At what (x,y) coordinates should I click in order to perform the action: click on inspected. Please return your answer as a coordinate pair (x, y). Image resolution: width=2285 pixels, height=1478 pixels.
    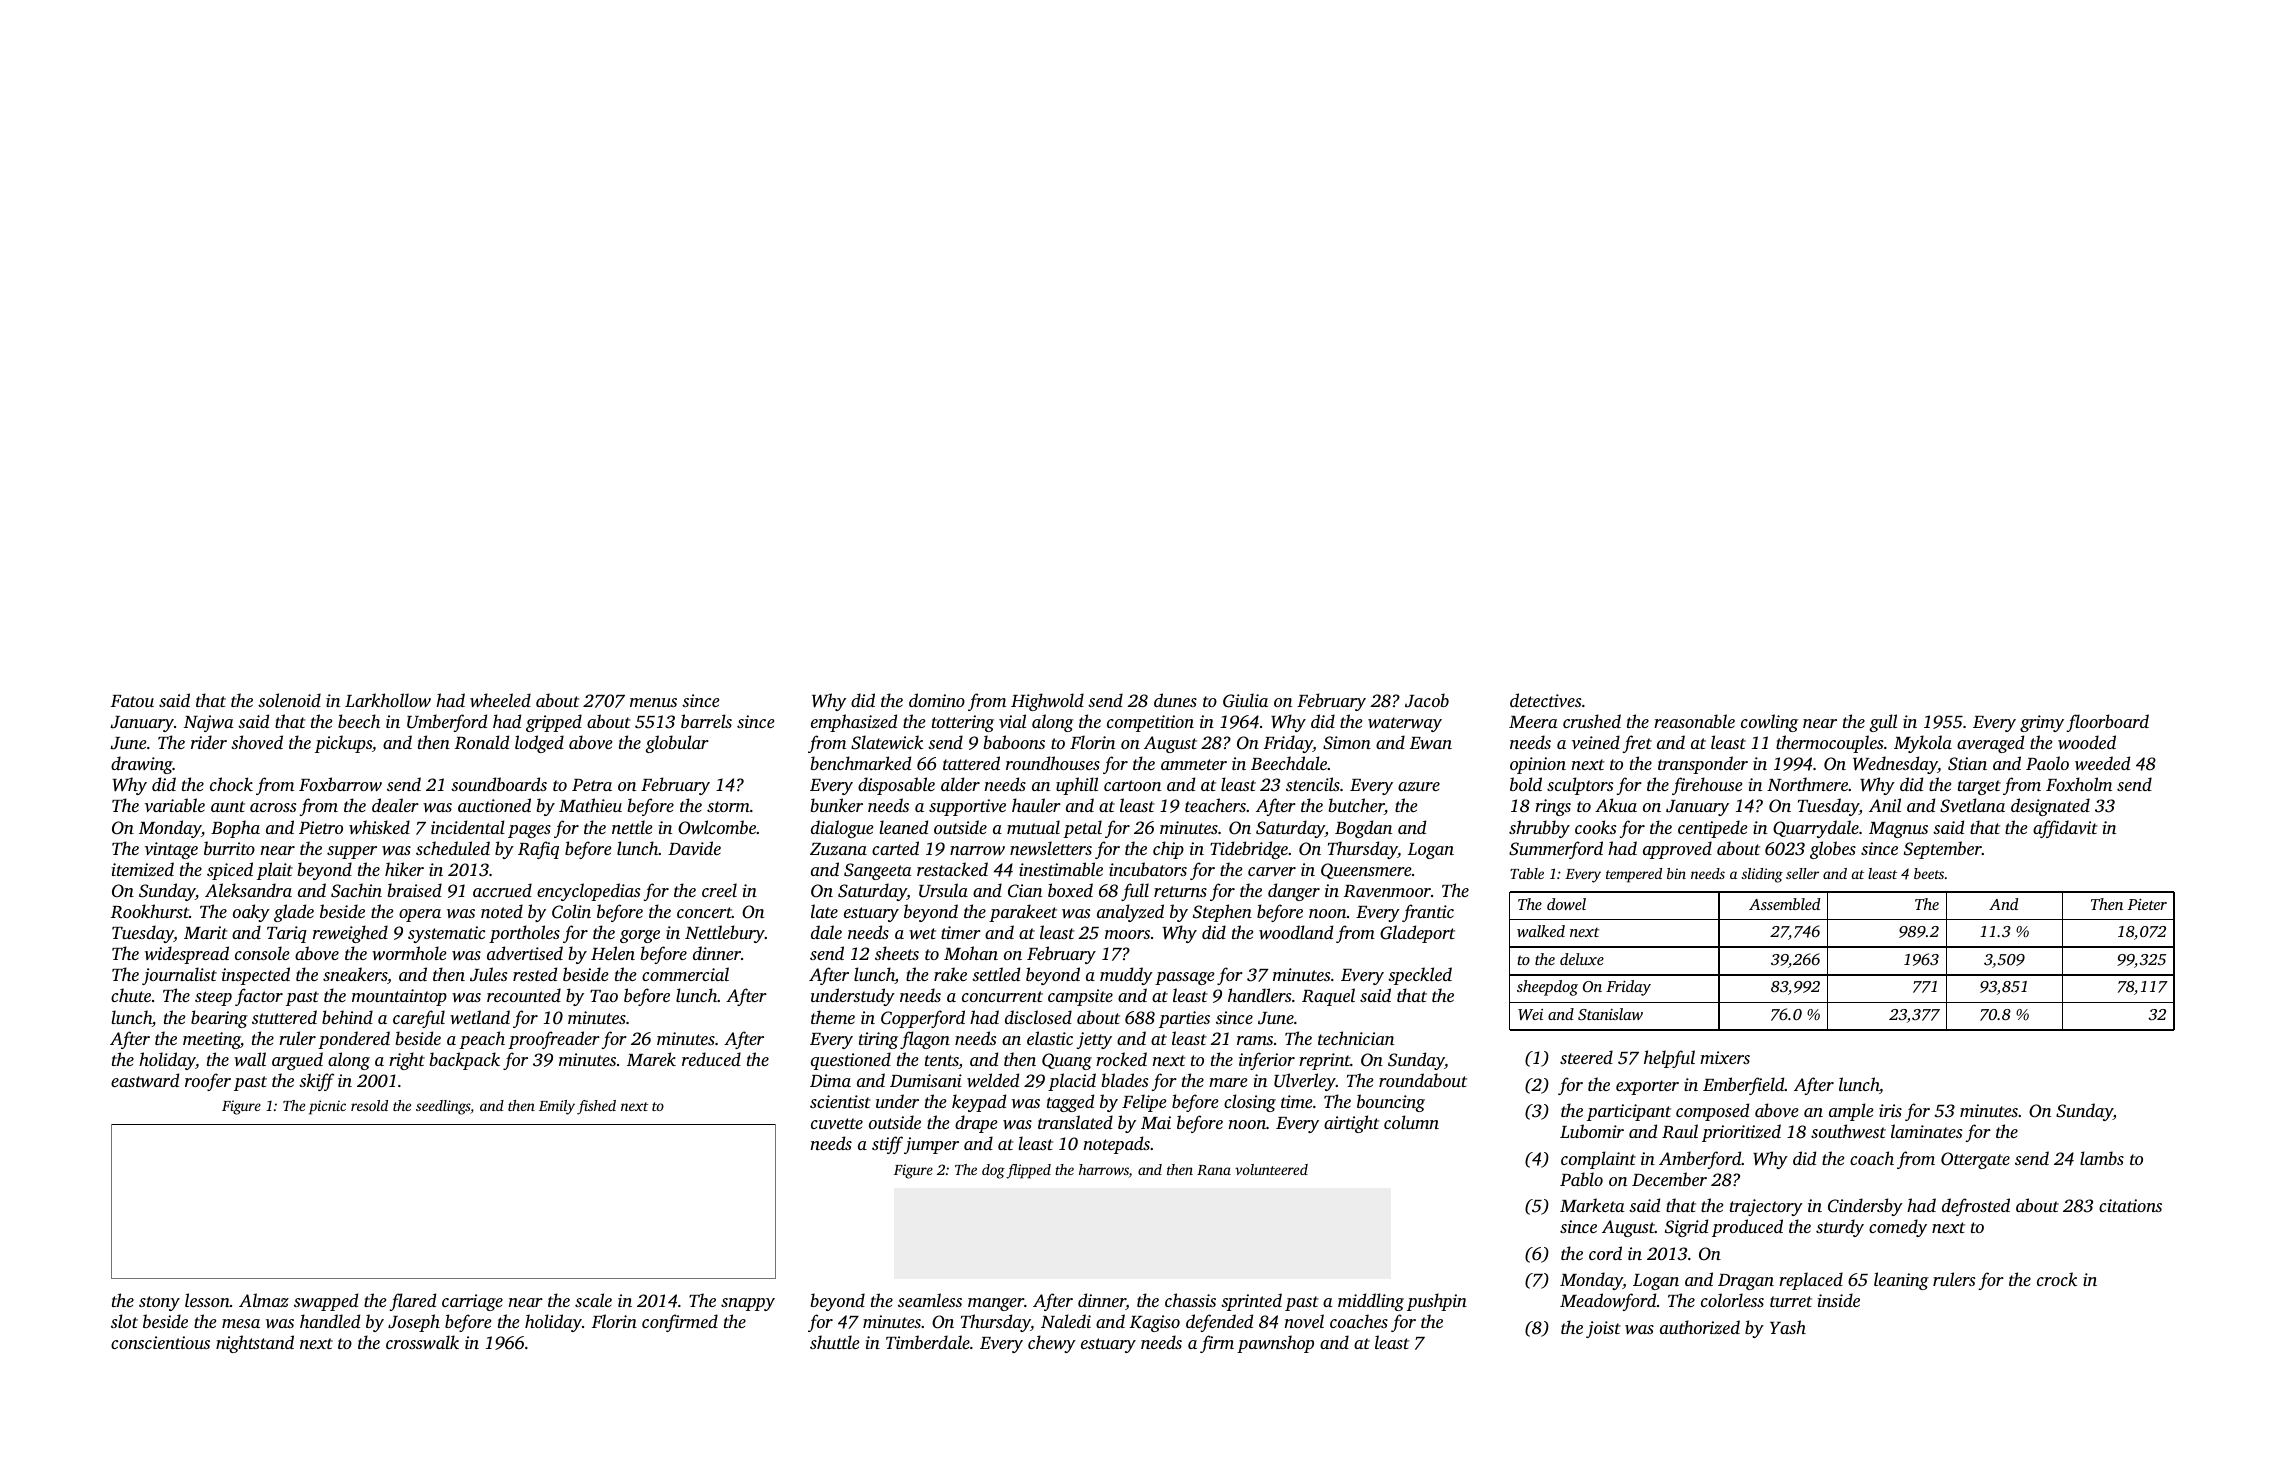
    Looking at the image, I should click on (256, 976).
